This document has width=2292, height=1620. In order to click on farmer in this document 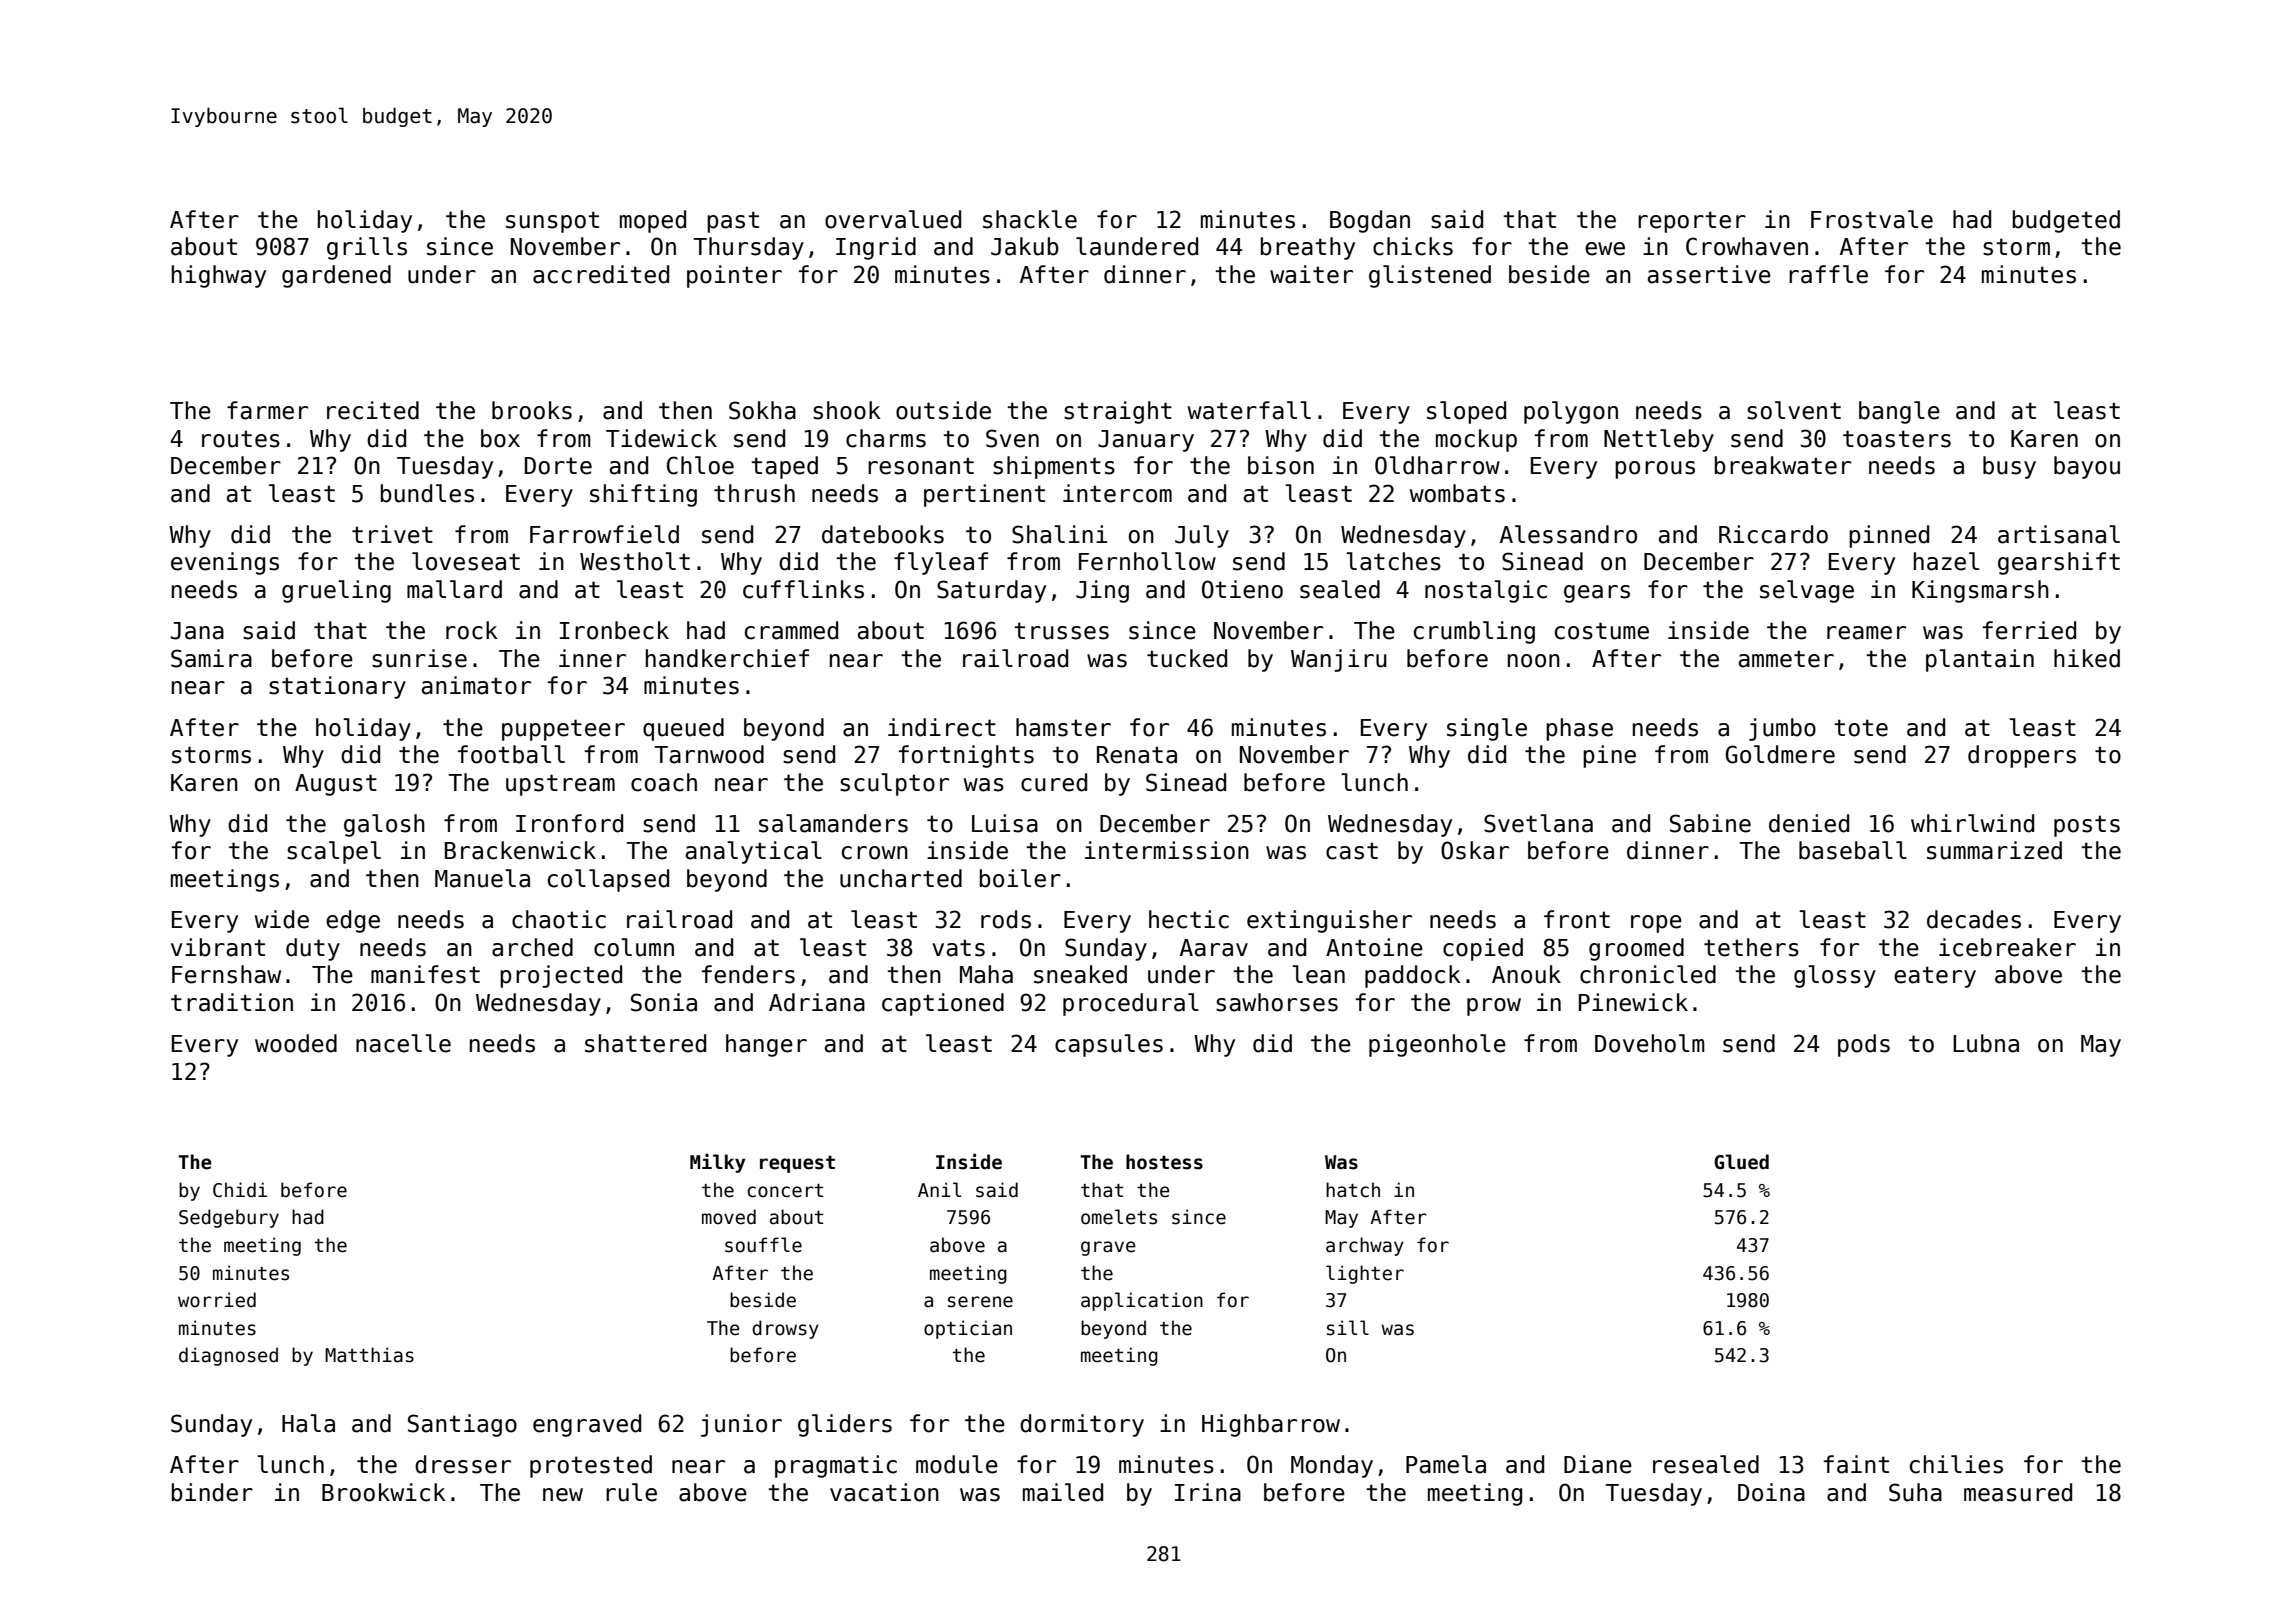, I will do `click(267, 410)`.
